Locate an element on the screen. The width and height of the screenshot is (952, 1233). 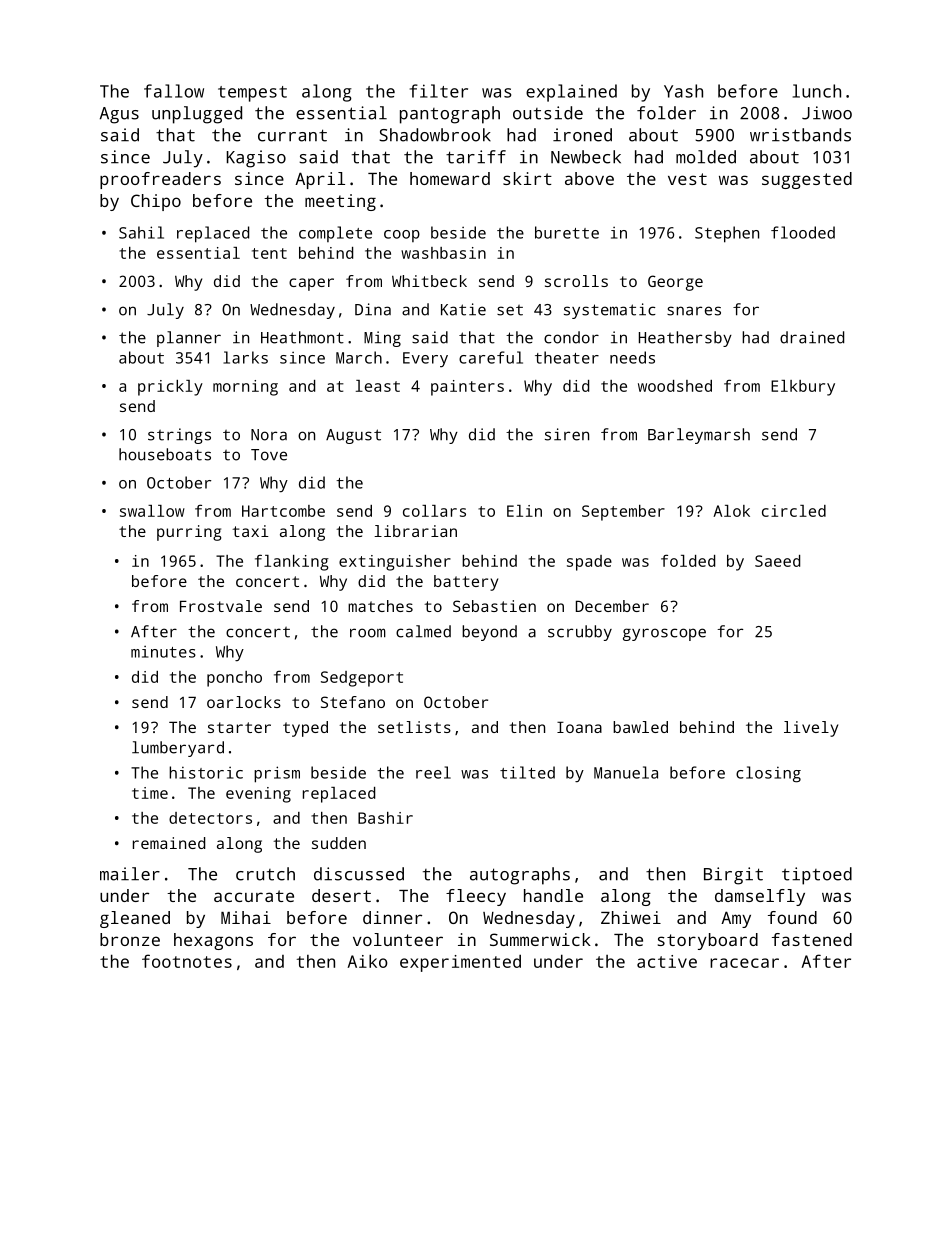
experimented is located at coordinates (460, 963).
